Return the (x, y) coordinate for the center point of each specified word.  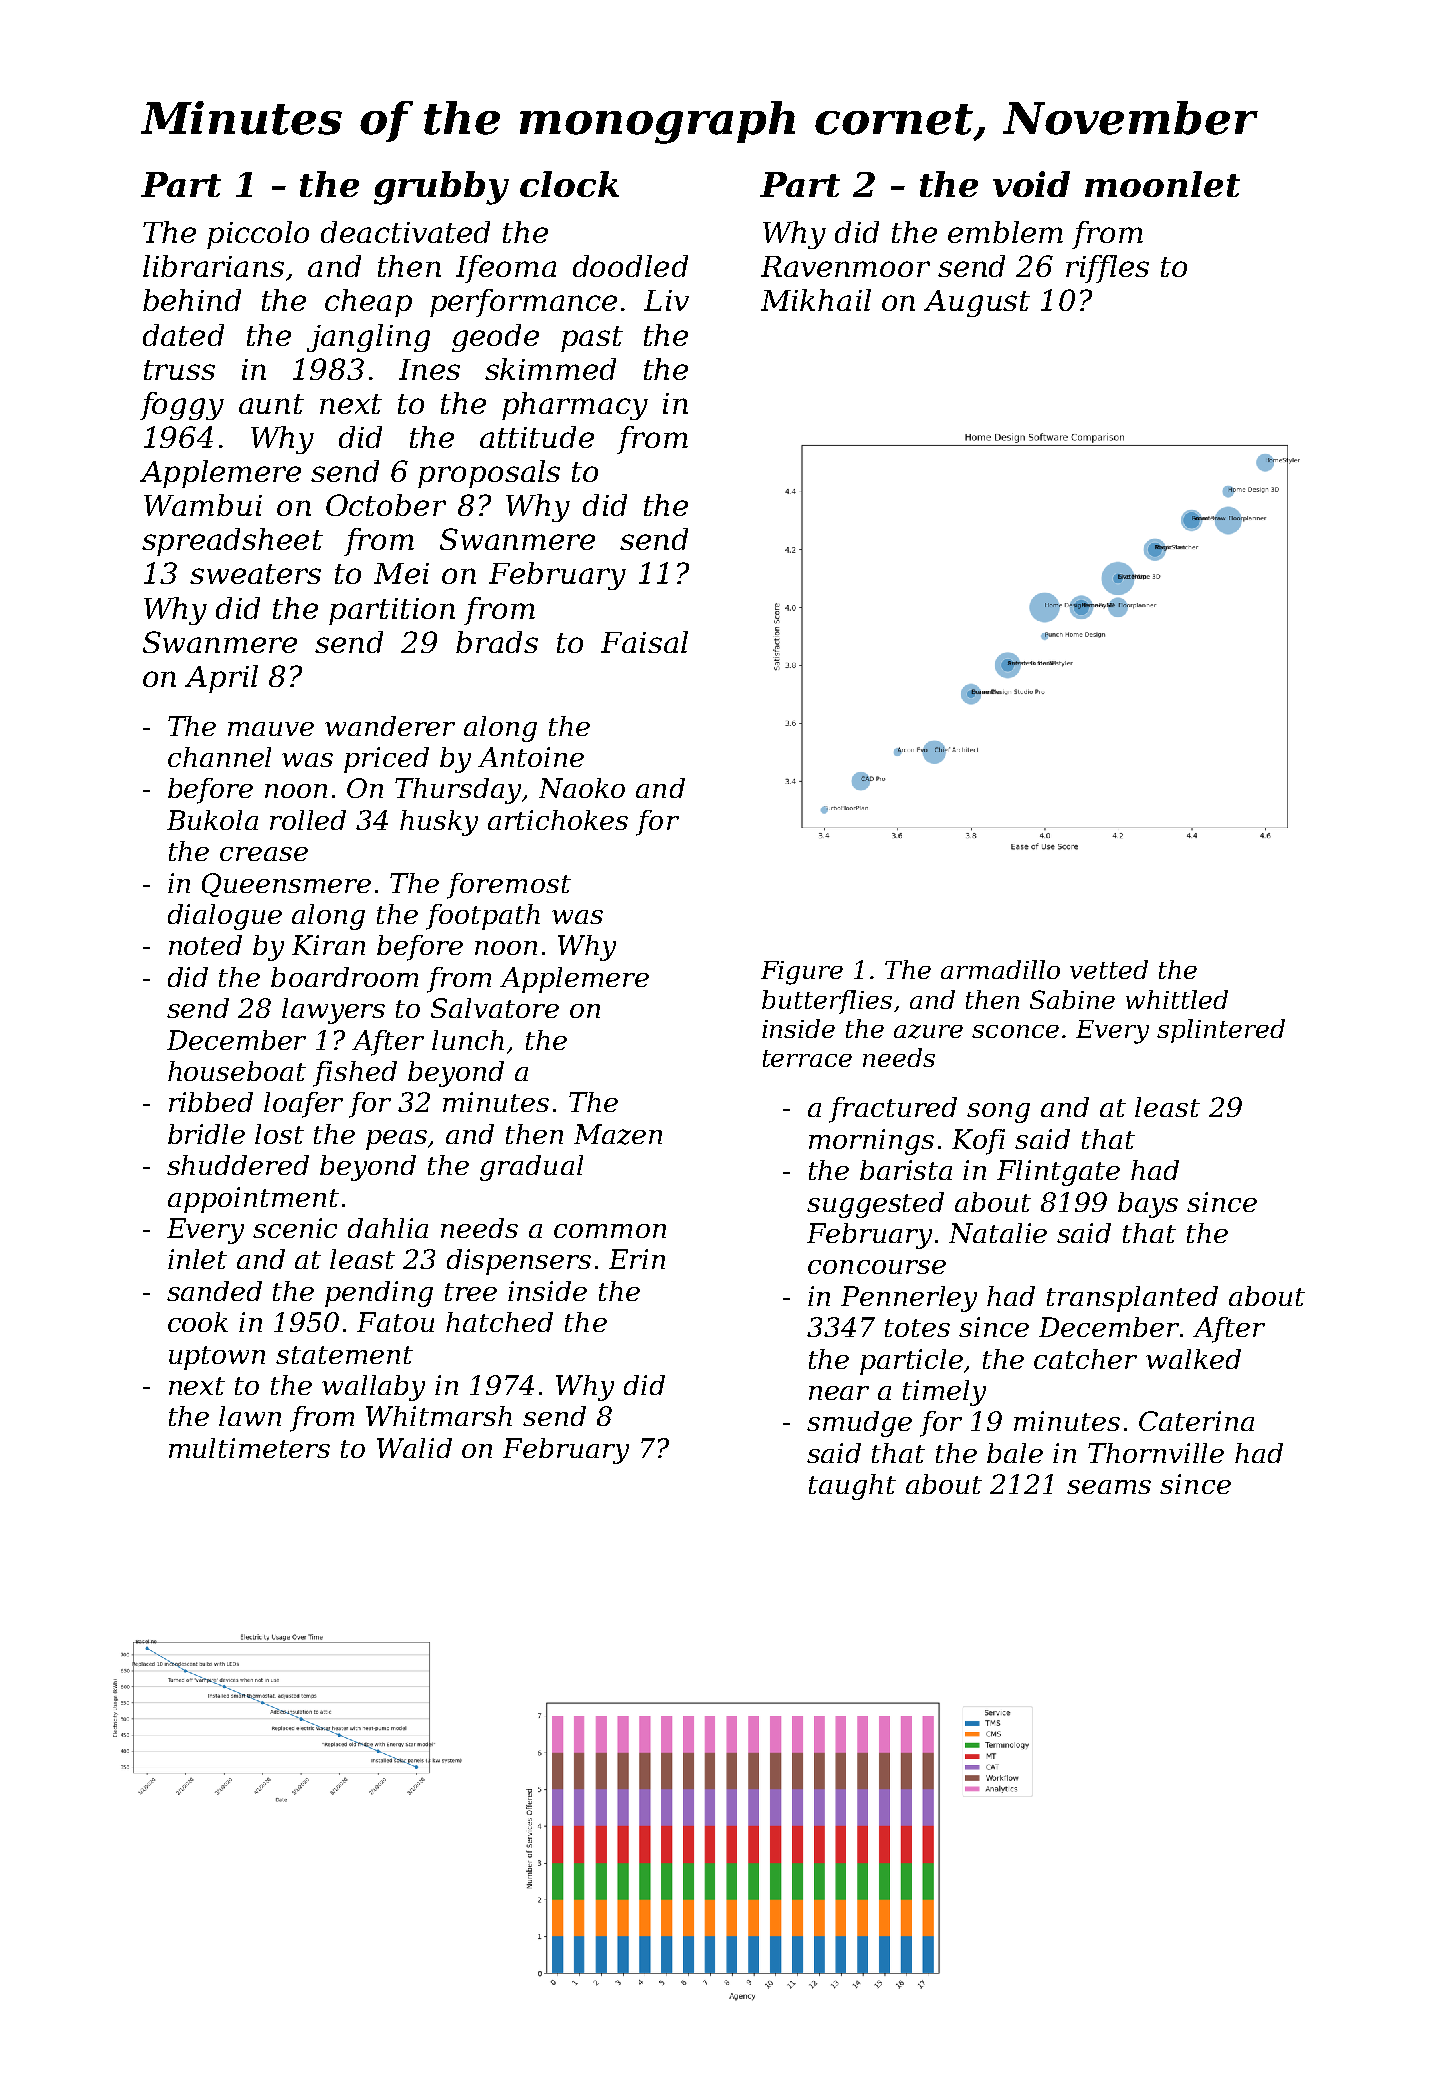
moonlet (1162, 184)
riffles (1107, 269)
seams (1109, 1487)
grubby (441, 188)
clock (569, 184)
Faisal (644, 642)
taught (852, 1487)
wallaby (373, 1388)
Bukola (212, 820)
